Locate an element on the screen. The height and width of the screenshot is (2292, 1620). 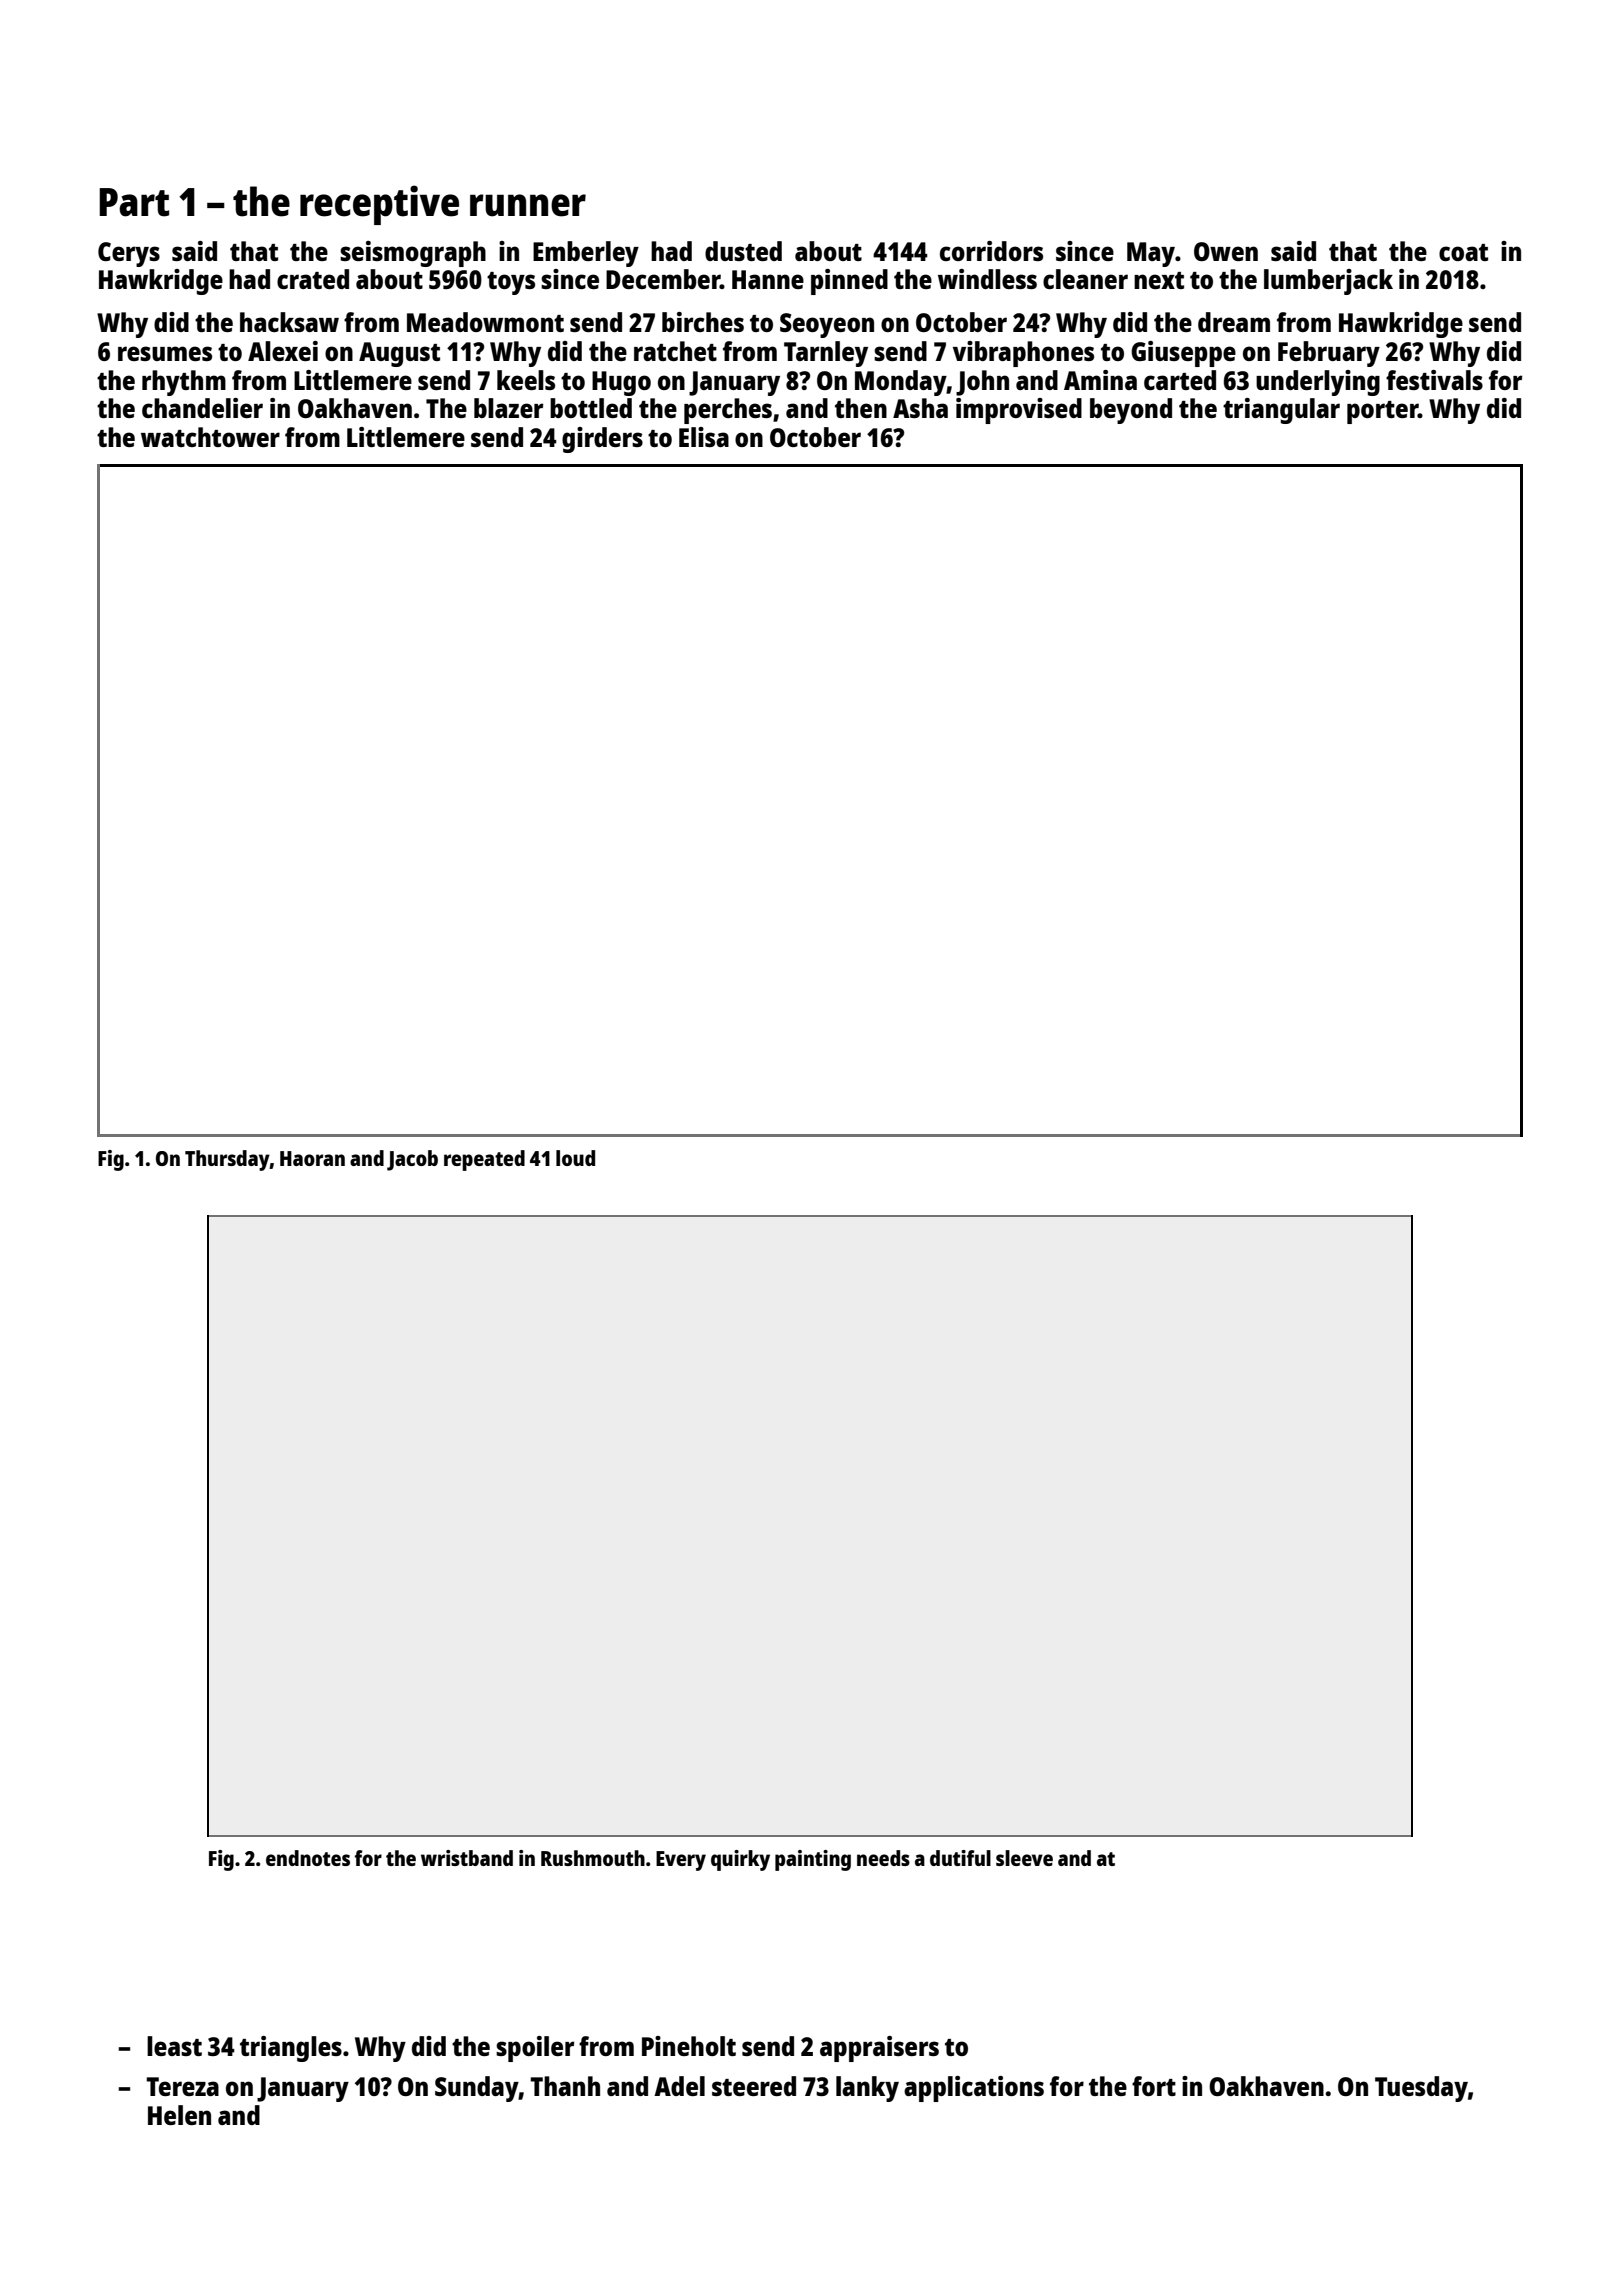
Rushmouth is located at coordinates (593, 1858).
